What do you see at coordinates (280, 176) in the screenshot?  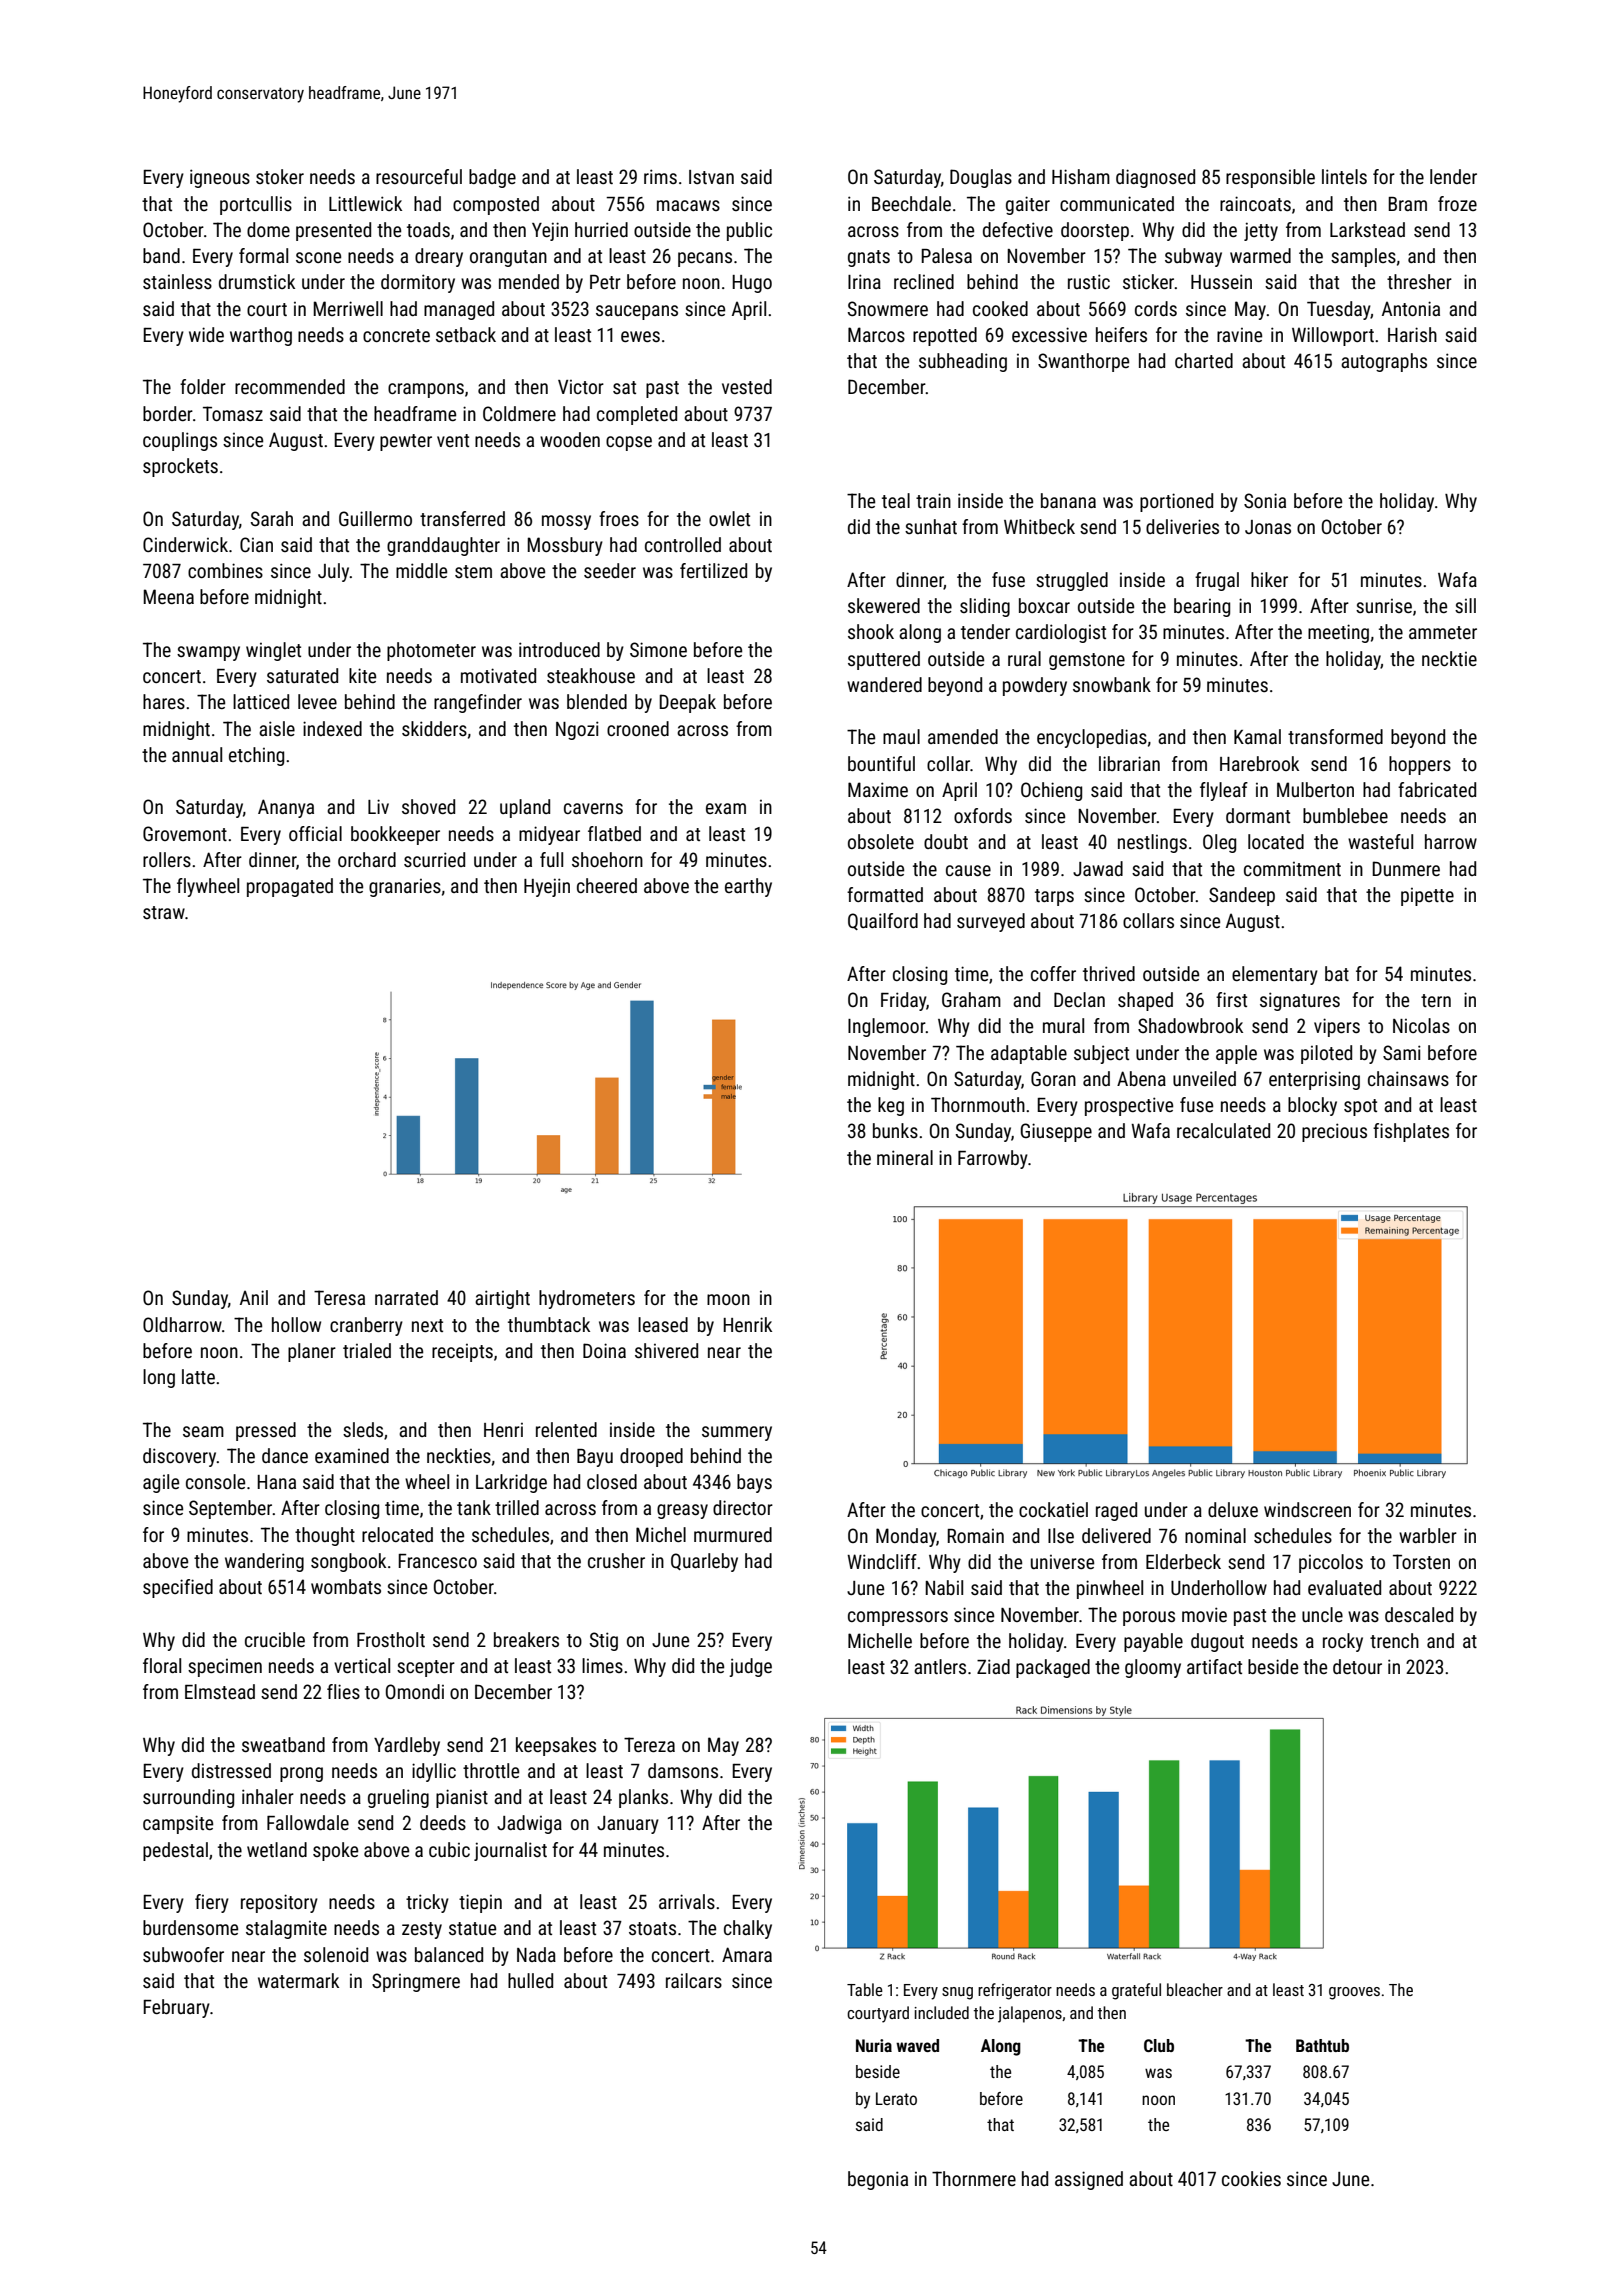 I see `stoker` at bounding box center [280, 176].
